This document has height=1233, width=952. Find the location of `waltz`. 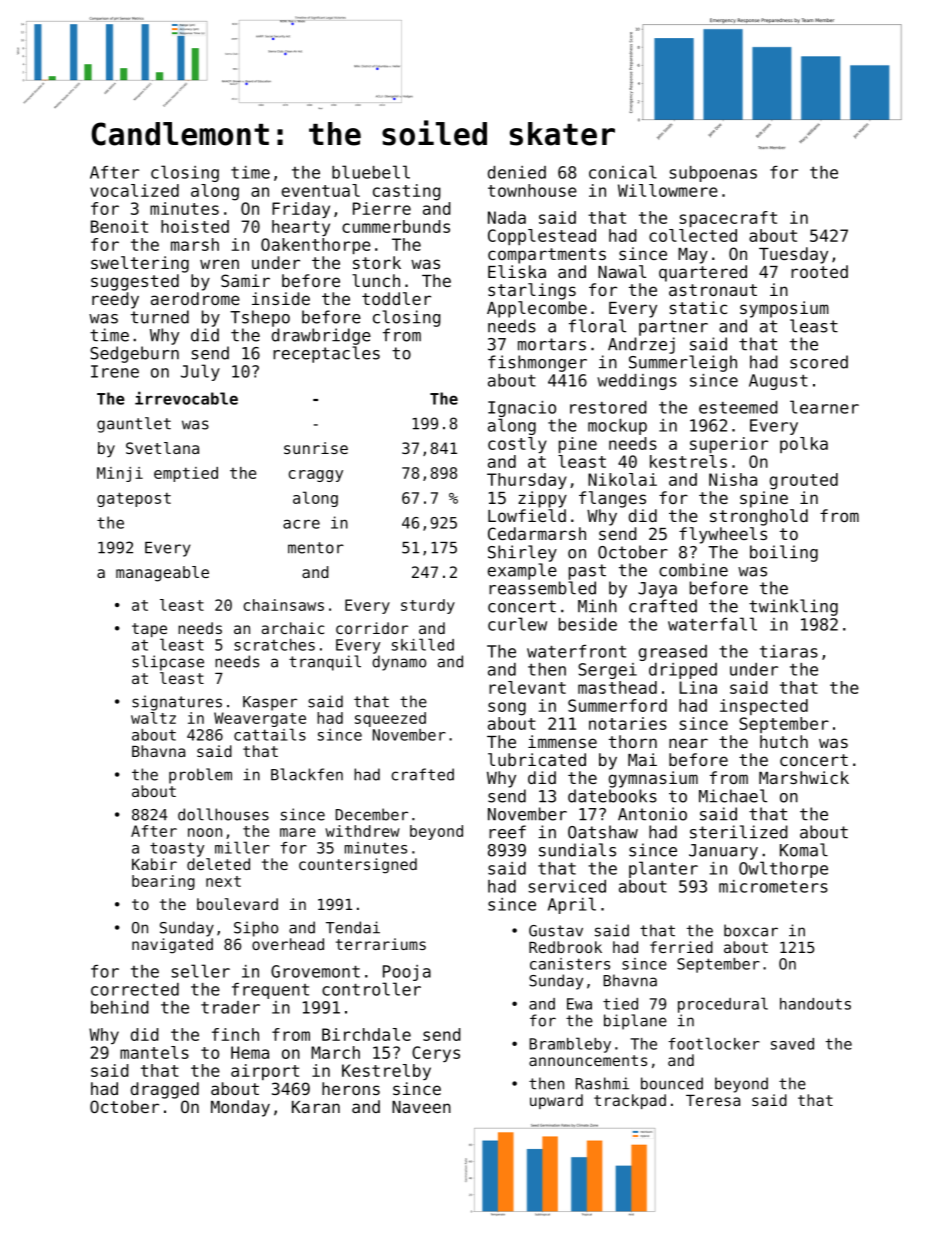

waltz is located at coordinates (153, 718).
